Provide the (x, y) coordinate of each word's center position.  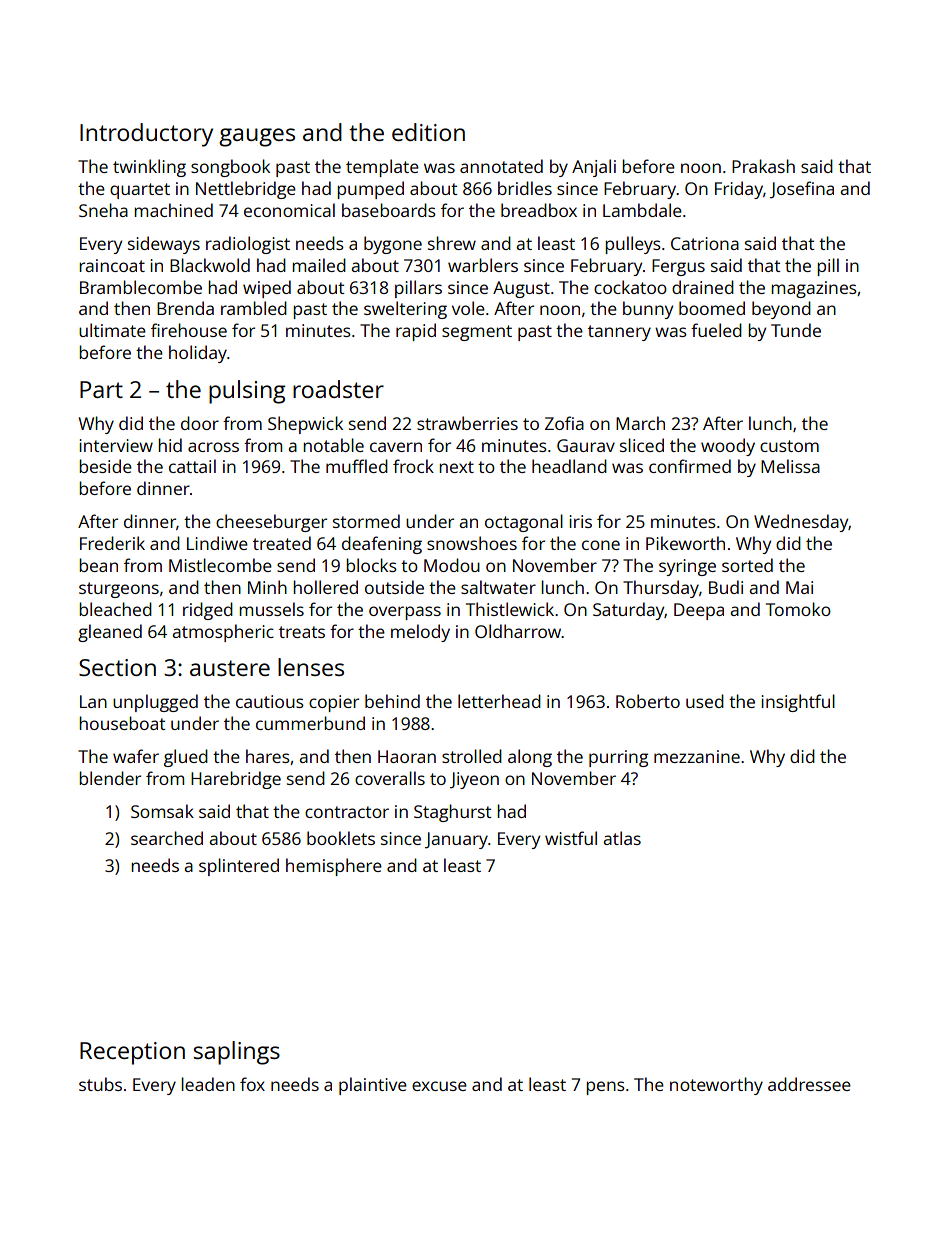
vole (468, 308)
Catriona (705, 243)
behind (392, 701)
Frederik (112, 543)
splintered (239, 867)
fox (252, 1084)
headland (569, 466)
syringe (687, 567)
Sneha (103, 210)
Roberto (648, 701)
